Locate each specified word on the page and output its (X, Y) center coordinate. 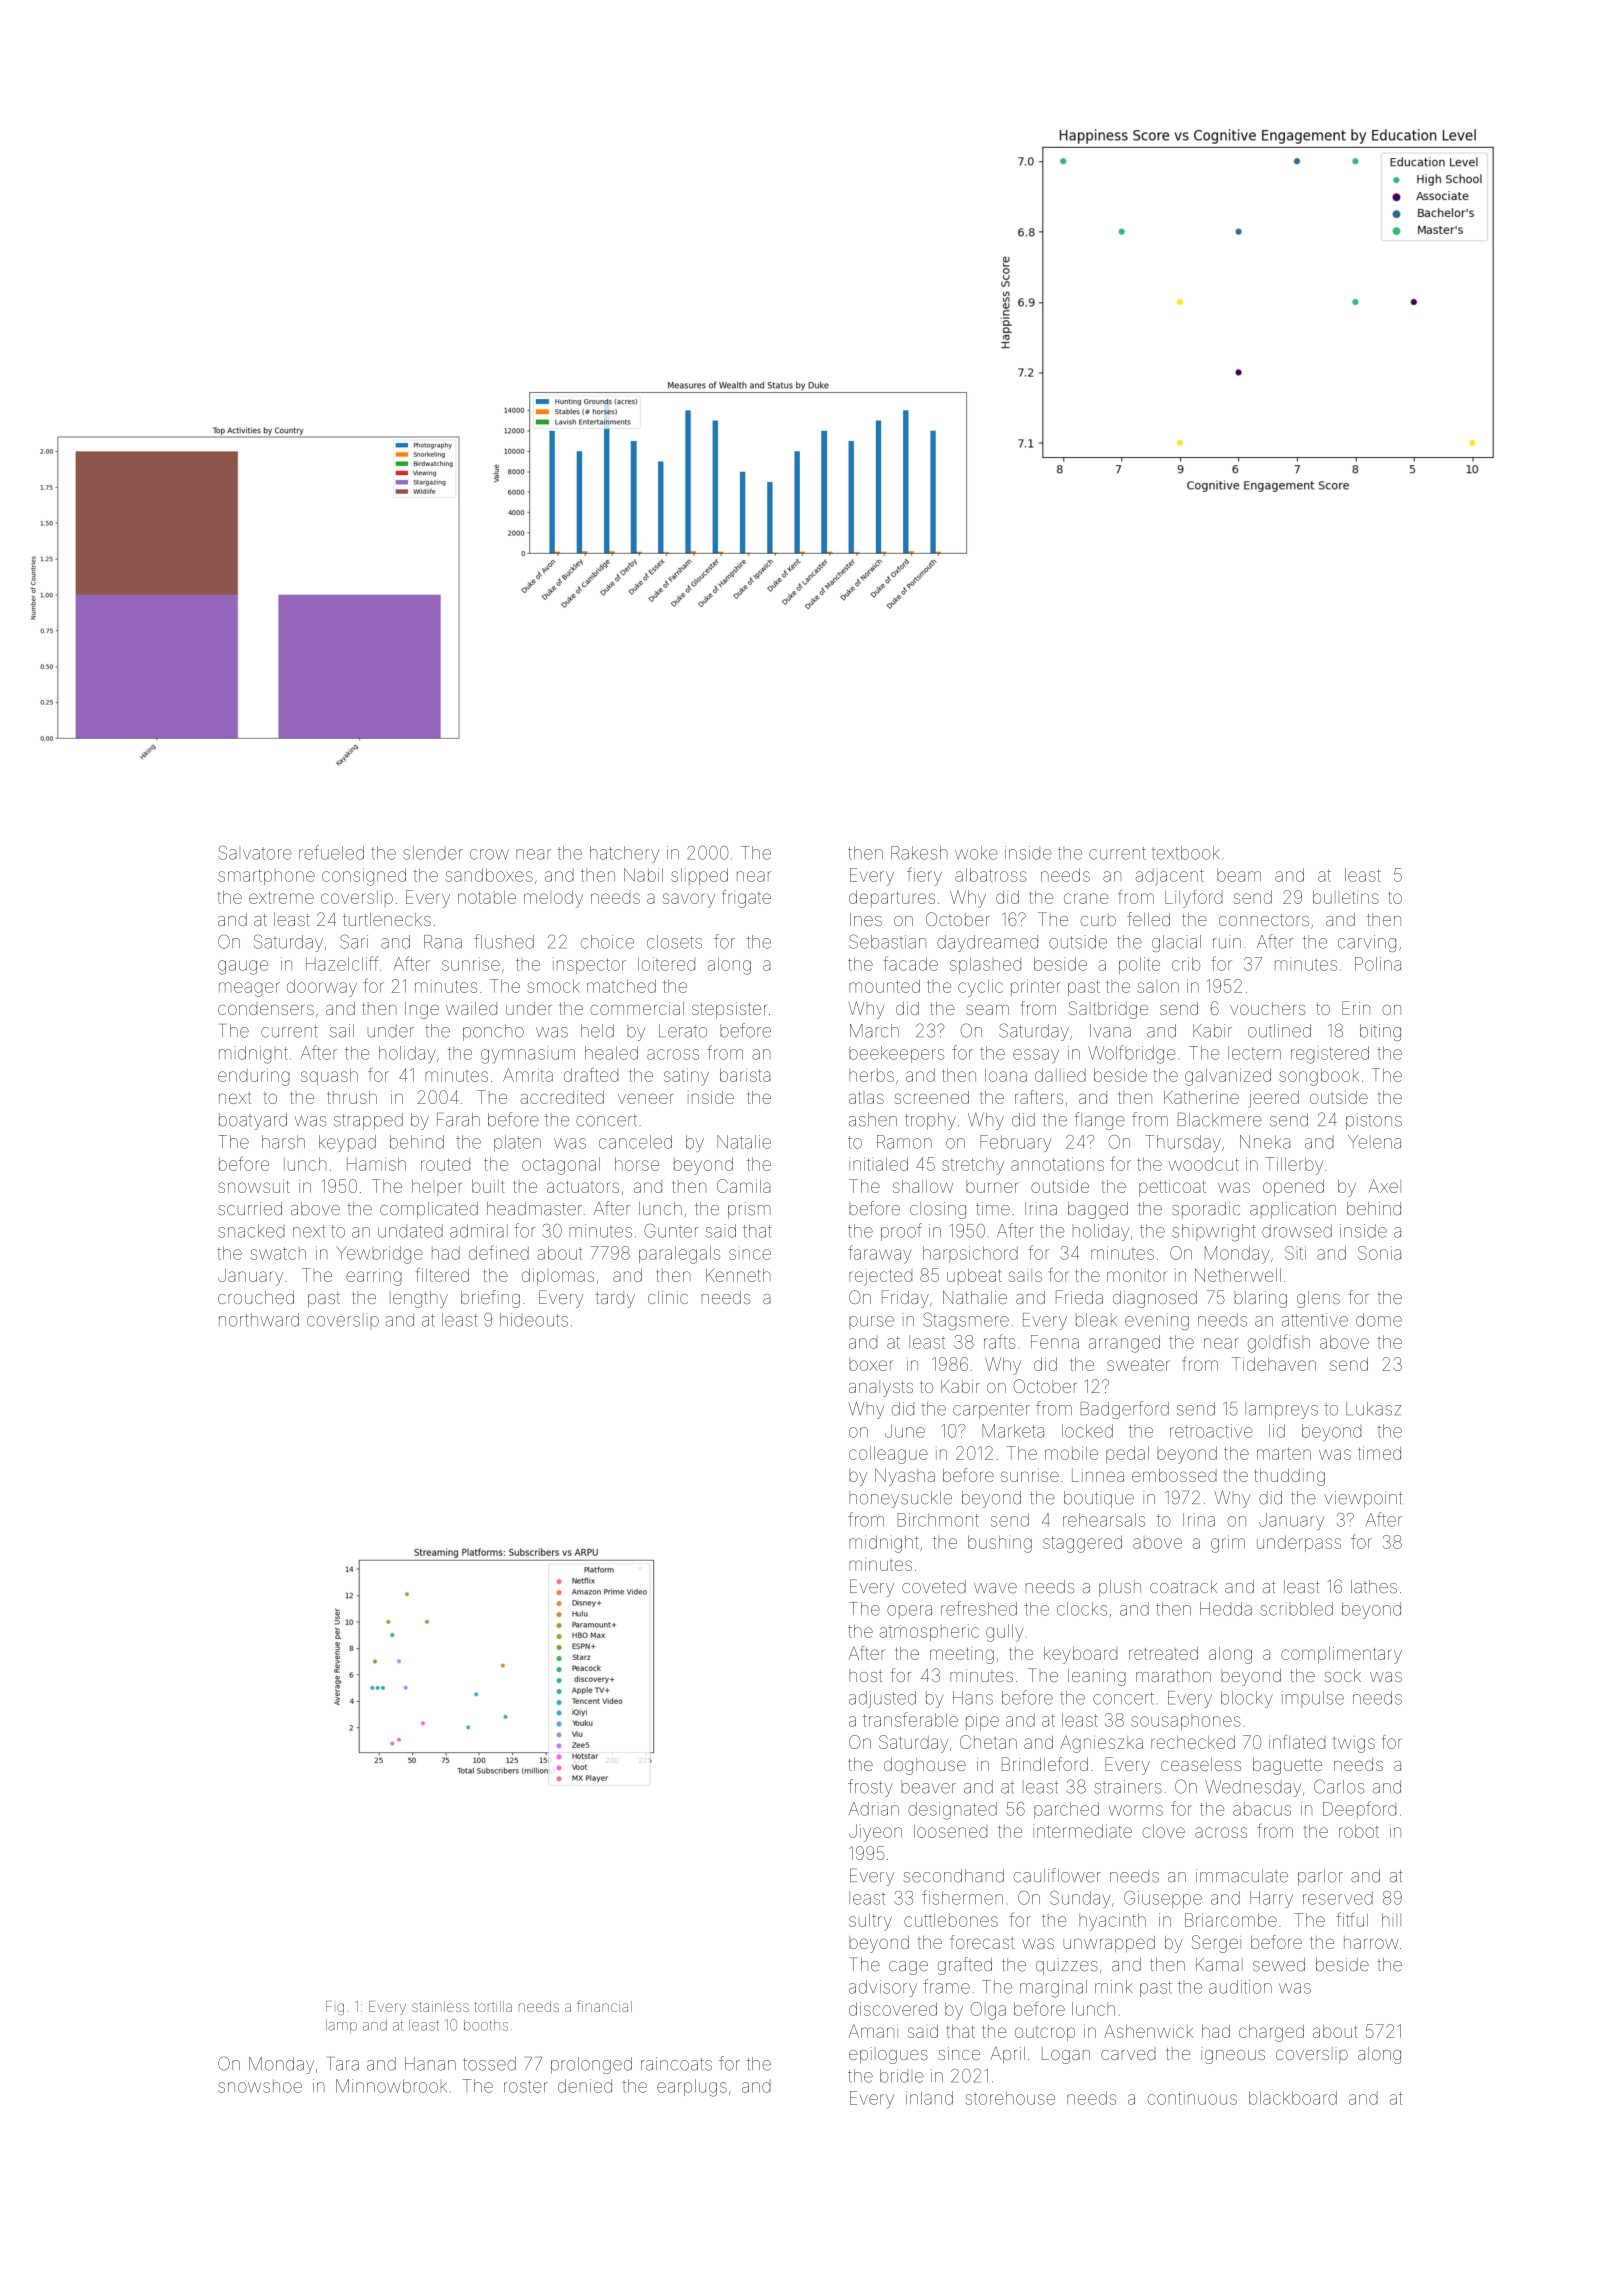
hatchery (624, 854)
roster (526, 2086)
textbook (1185, 853)
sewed (1279, 1965)
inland (929, 2098)
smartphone (266, 877)
